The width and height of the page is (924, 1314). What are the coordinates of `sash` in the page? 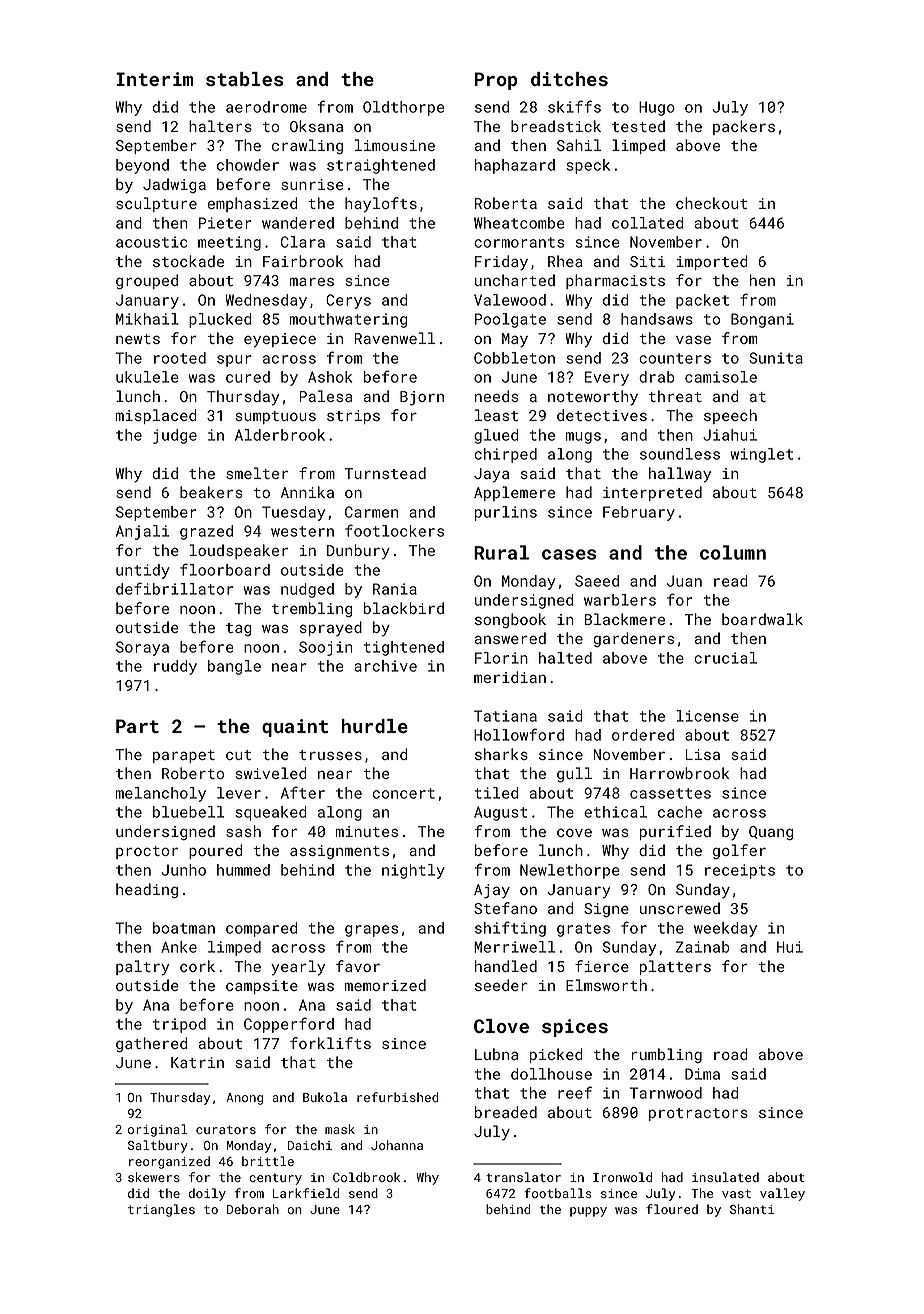 It's located at (243, 831).
